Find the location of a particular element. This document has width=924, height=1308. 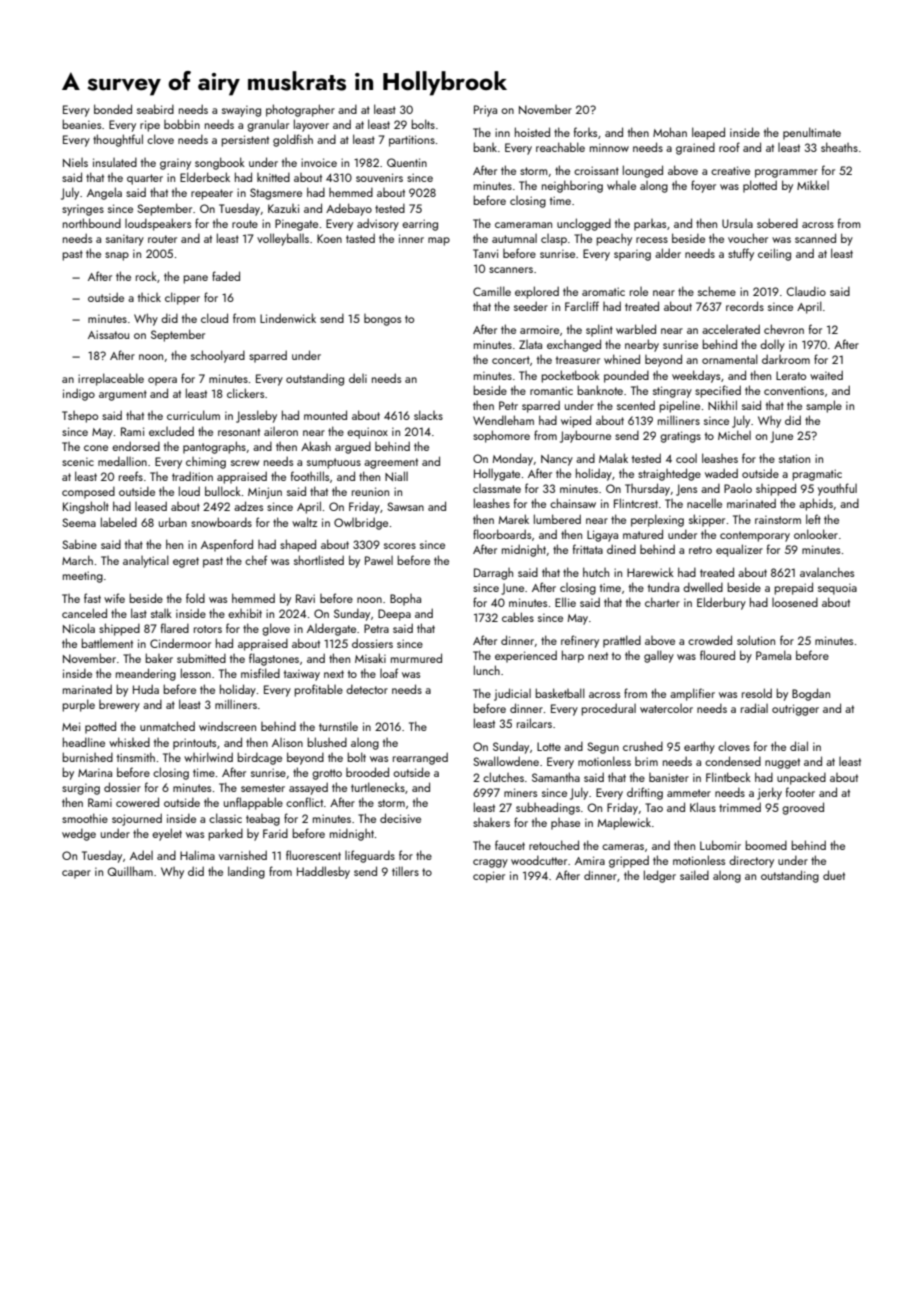

duet is located at coordinates (834, 875).
